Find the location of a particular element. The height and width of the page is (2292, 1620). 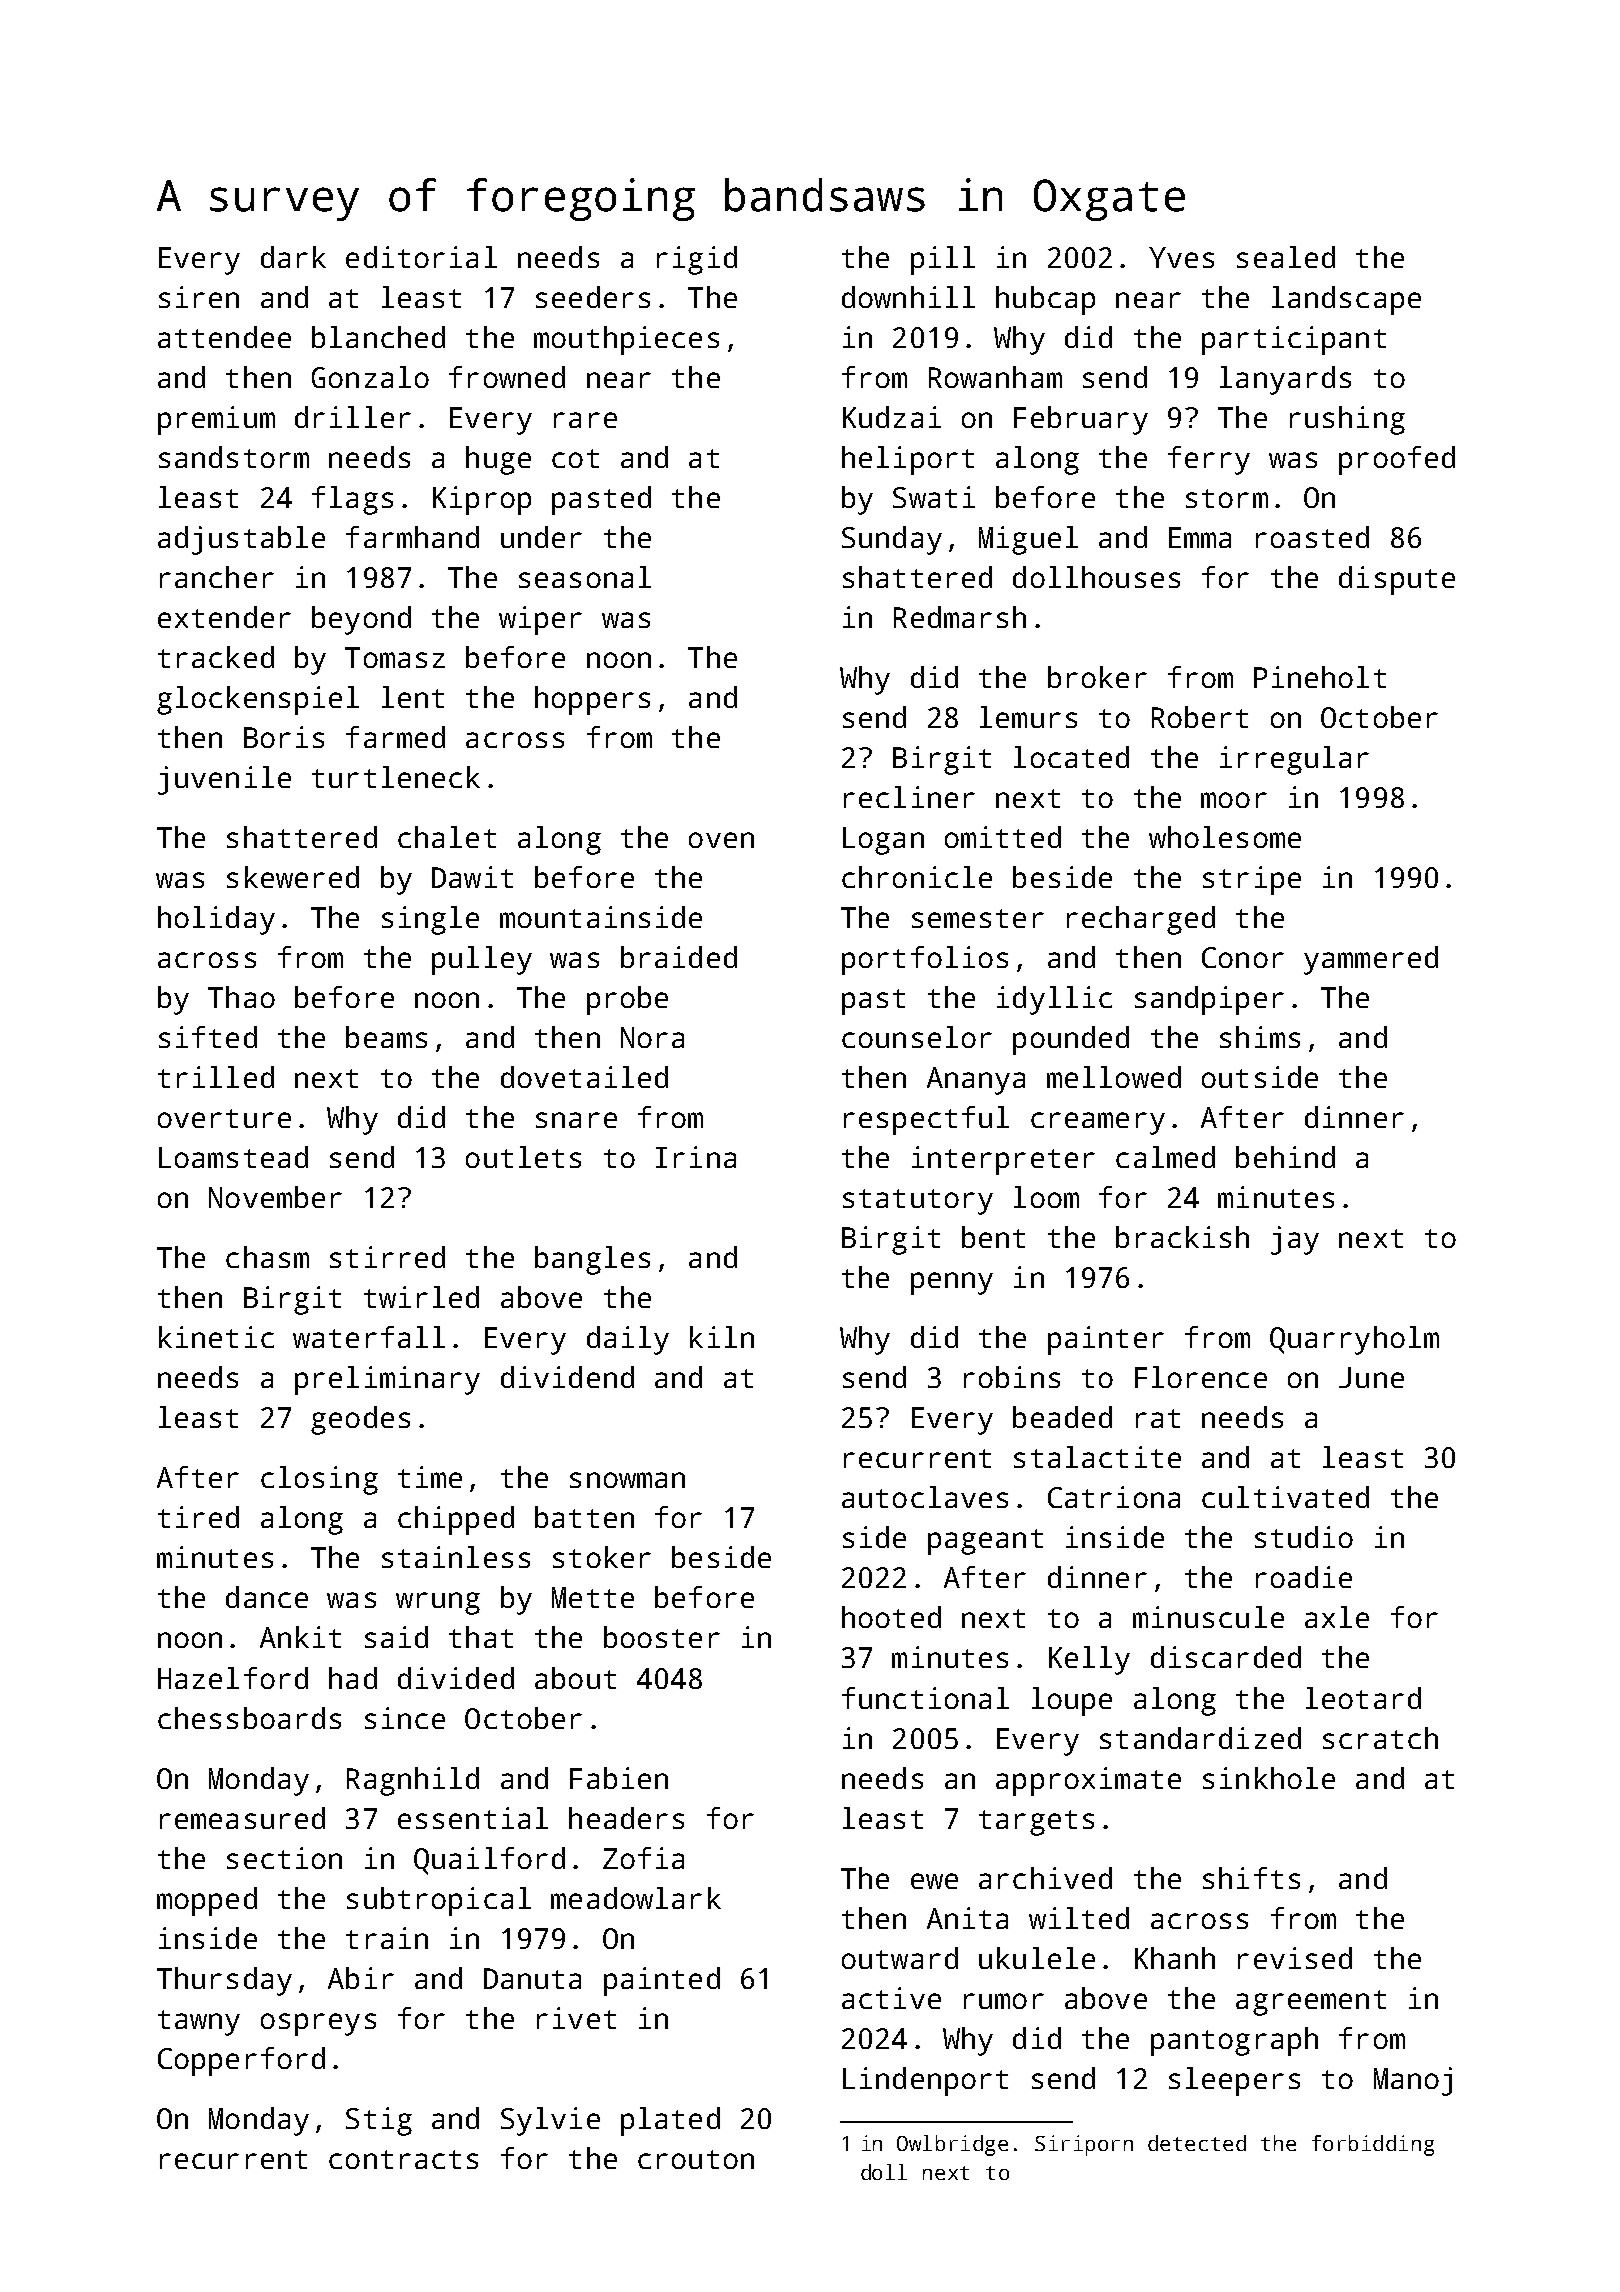

landscape is located at coordinates (1346, 300).
